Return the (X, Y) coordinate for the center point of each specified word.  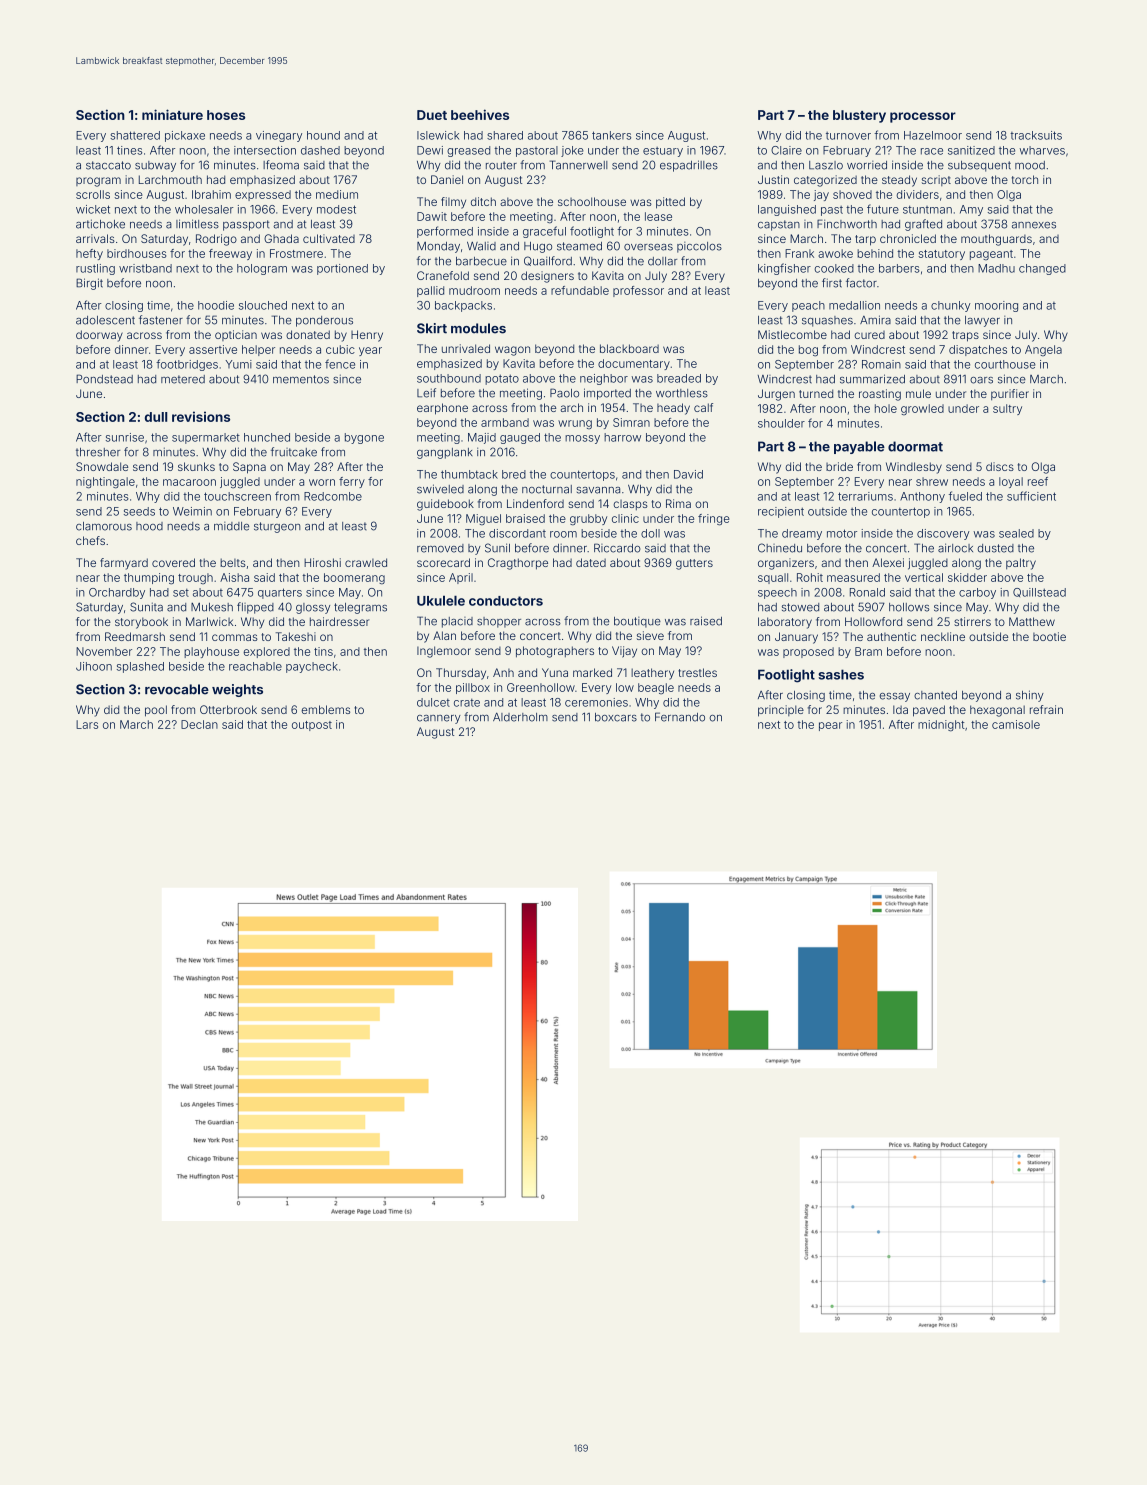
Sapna (249, 468)
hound (323, 135)
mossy (582, 439)
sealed (1016, 533)
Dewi (430, 150)
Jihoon (94, 666)
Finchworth (847, 224)
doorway (99, 336)
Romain (881, 364)
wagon (512, 351)
